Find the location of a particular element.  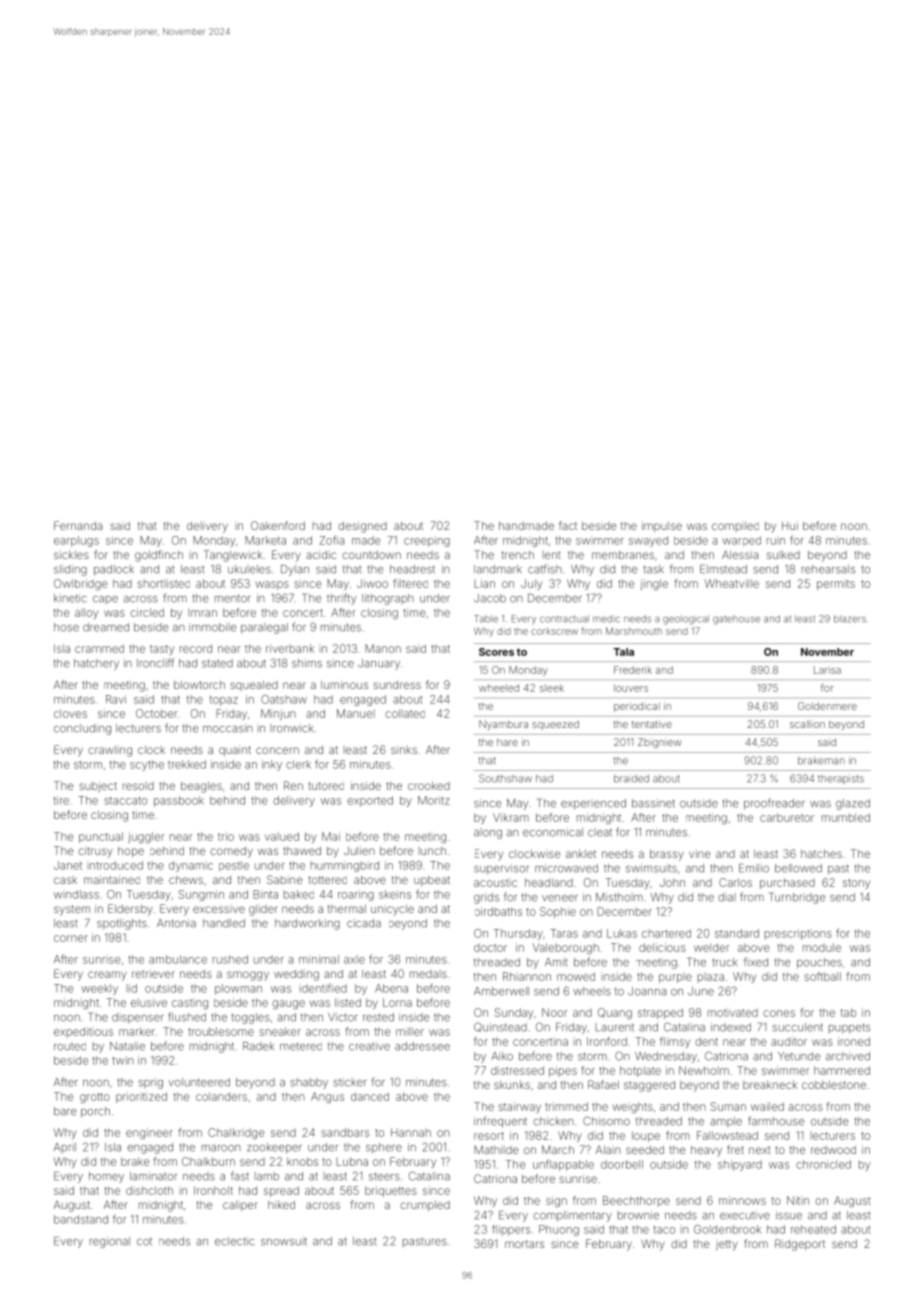

Oakenford is located at coordinates (278, 525).
